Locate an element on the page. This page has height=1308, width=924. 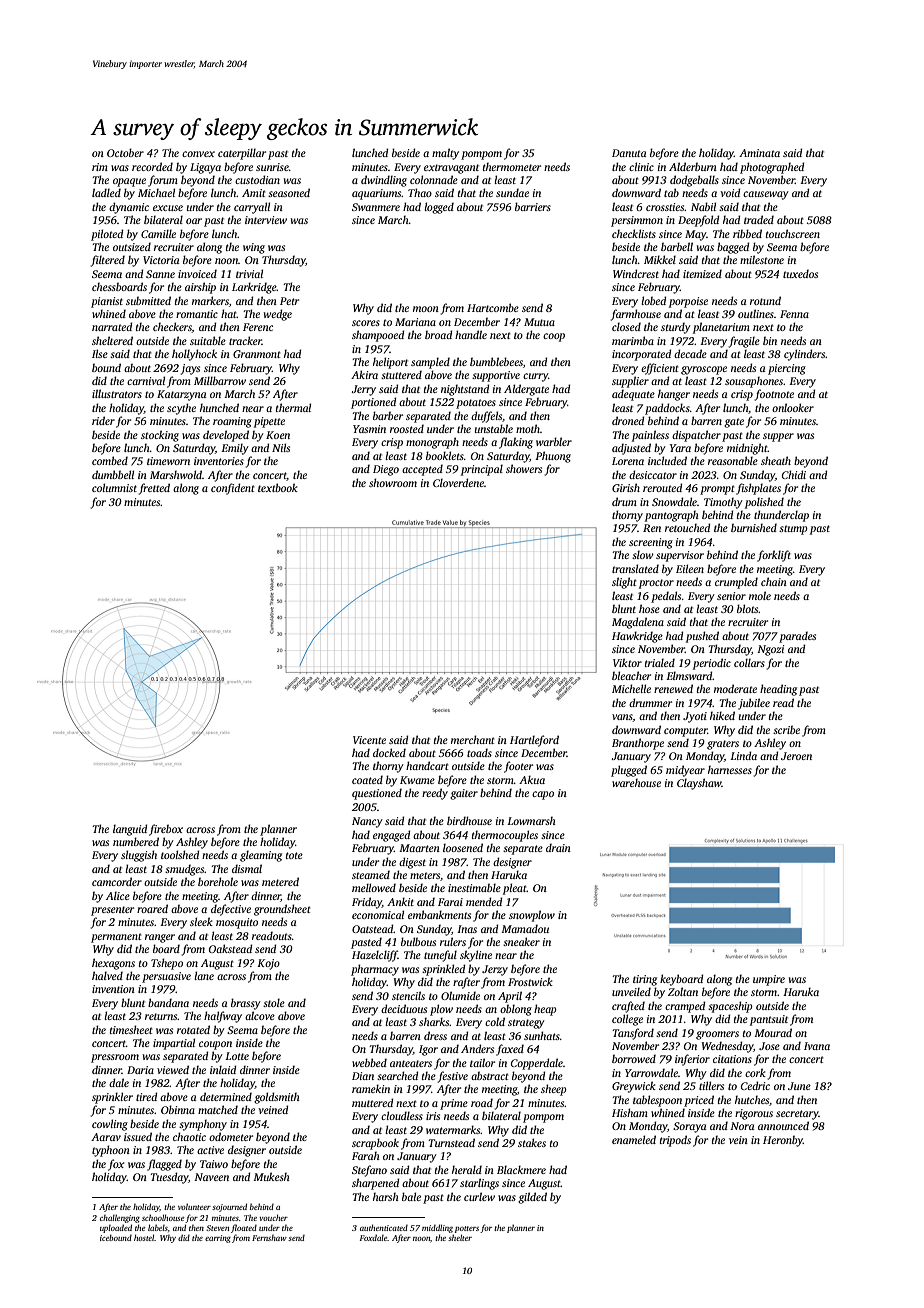
Mukesh is located at coordinates (271, 1176).
